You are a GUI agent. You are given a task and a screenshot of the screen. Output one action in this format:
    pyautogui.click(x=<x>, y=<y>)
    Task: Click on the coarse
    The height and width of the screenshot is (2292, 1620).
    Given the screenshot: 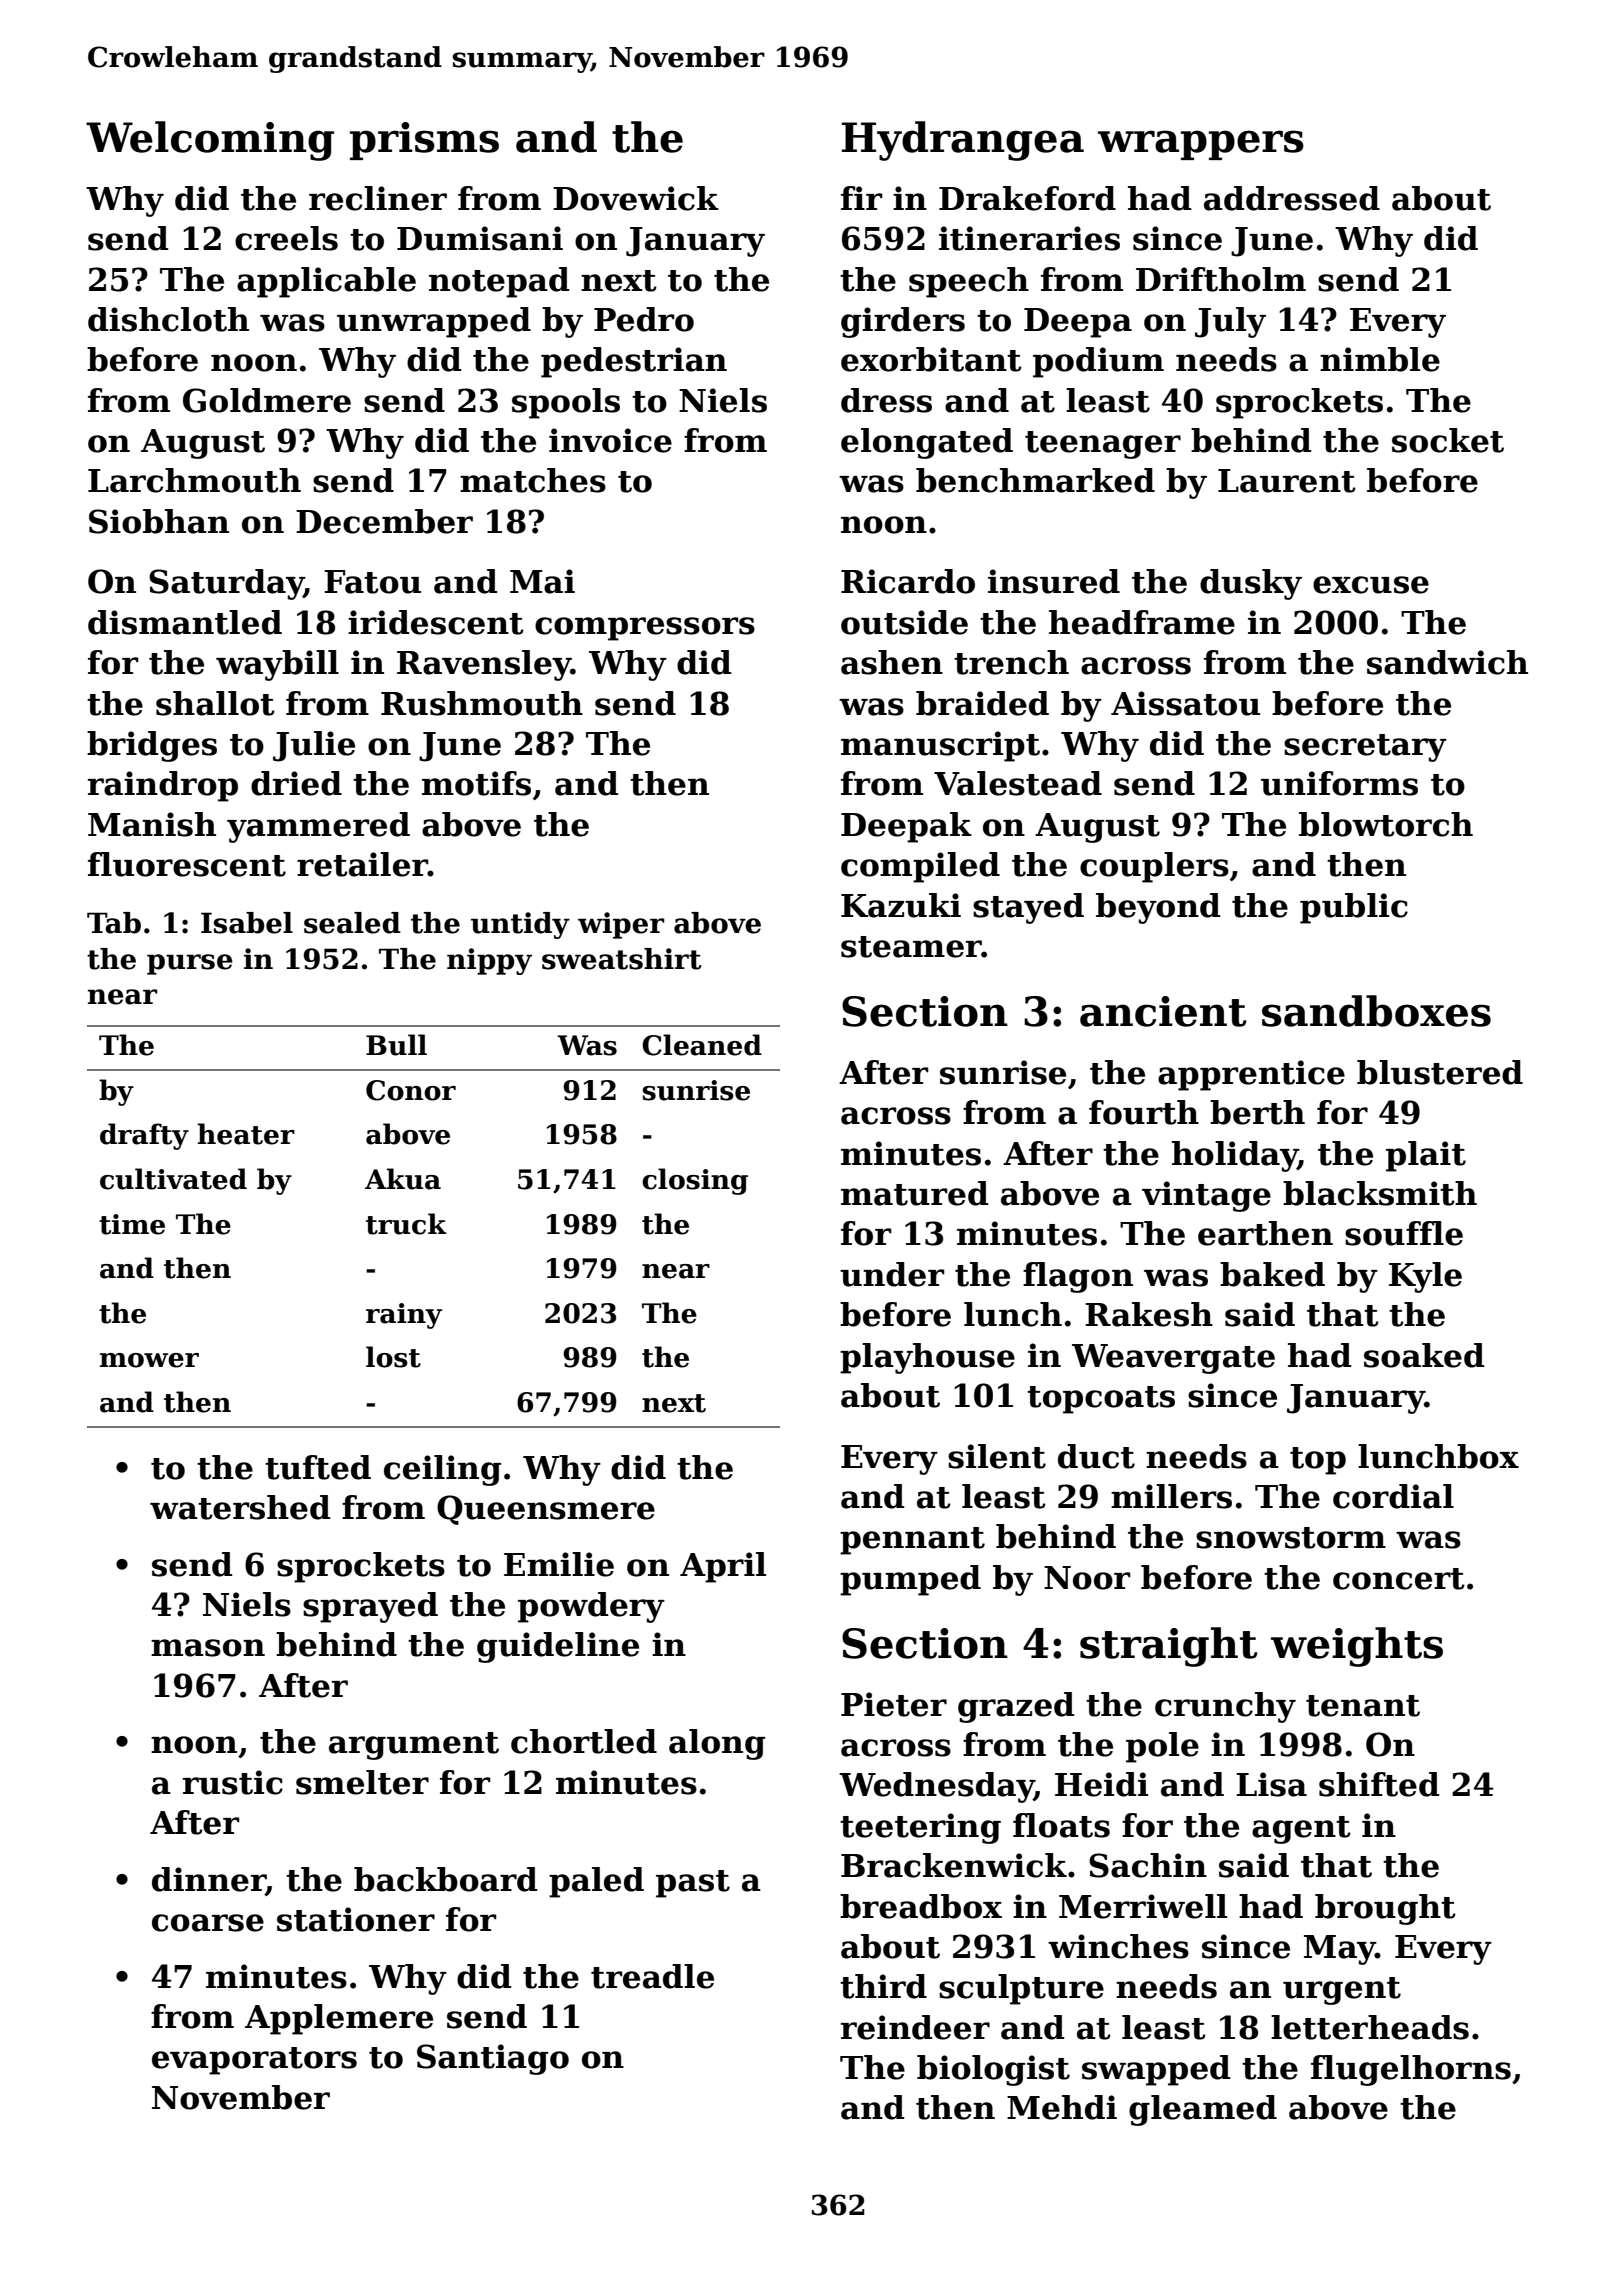 What is the action you would take?
    pyautogui.click(x=208, y=1923)
